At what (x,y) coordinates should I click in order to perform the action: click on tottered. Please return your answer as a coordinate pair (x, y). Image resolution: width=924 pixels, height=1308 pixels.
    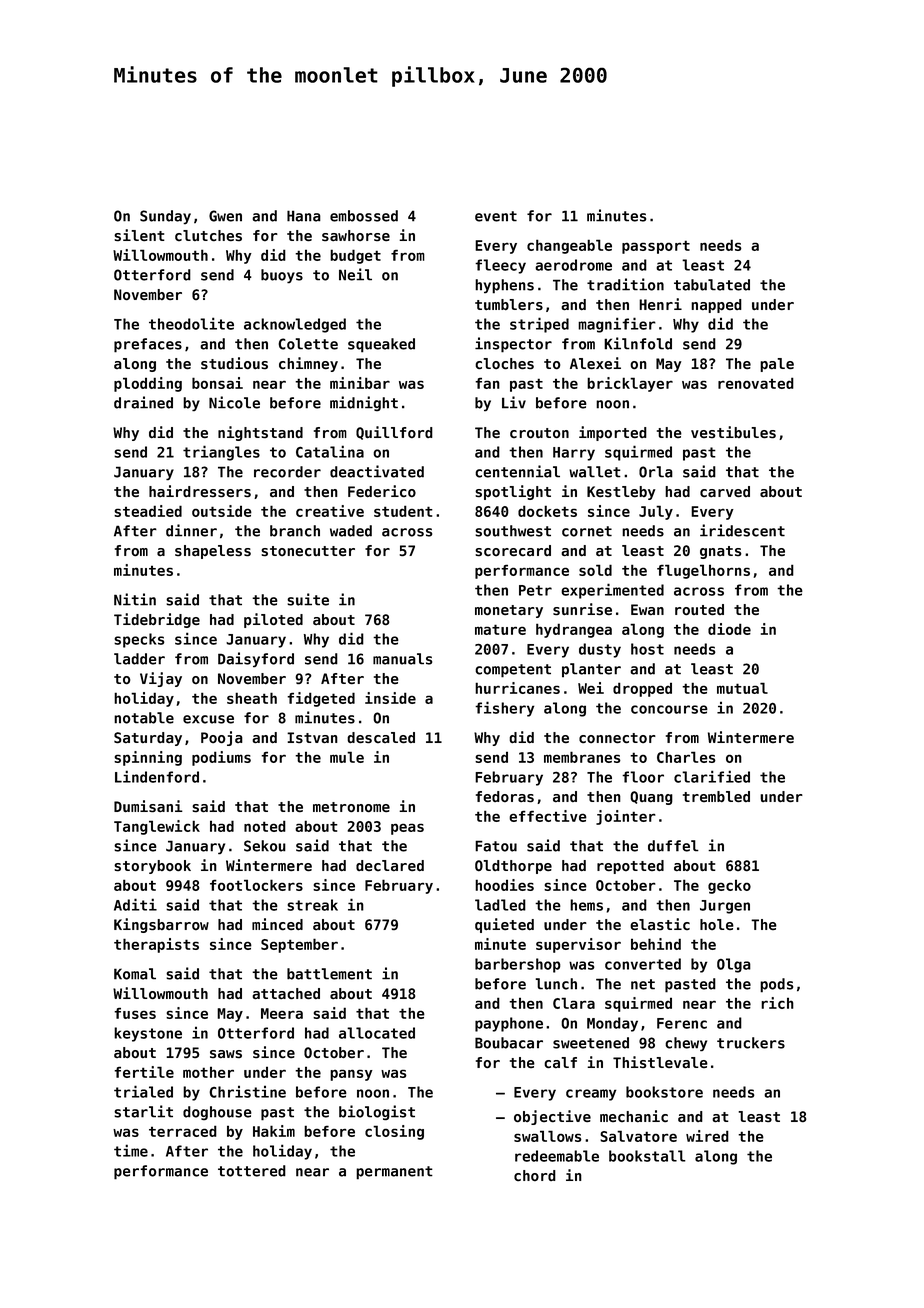
    Looking at the image, I should click on (252, 1171).
